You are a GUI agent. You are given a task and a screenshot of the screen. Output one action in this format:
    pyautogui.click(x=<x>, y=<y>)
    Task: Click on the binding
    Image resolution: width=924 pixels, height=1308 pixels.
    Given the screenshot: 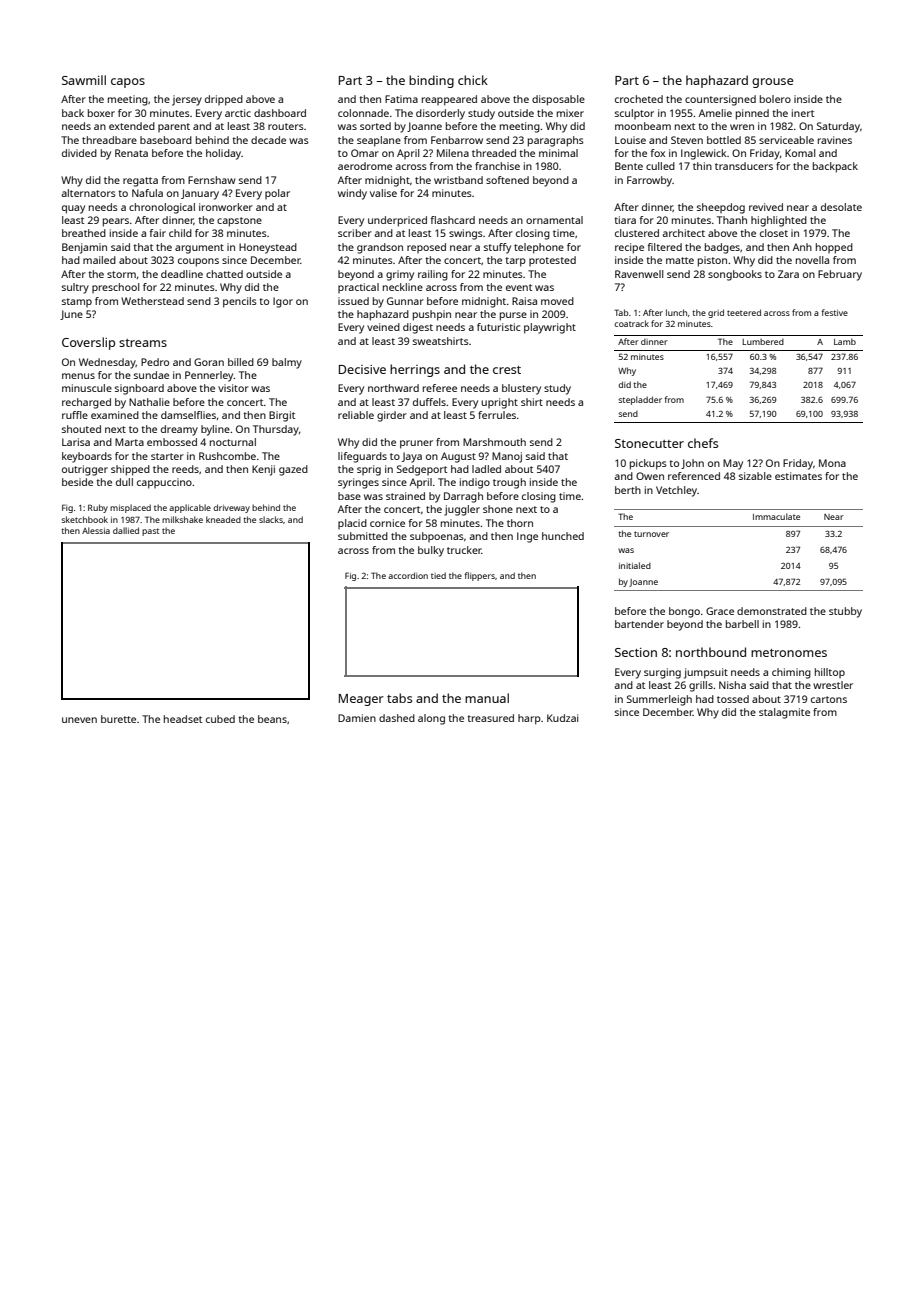 What is the action you would take?
    pyautogui.click(x=431, y=81)
